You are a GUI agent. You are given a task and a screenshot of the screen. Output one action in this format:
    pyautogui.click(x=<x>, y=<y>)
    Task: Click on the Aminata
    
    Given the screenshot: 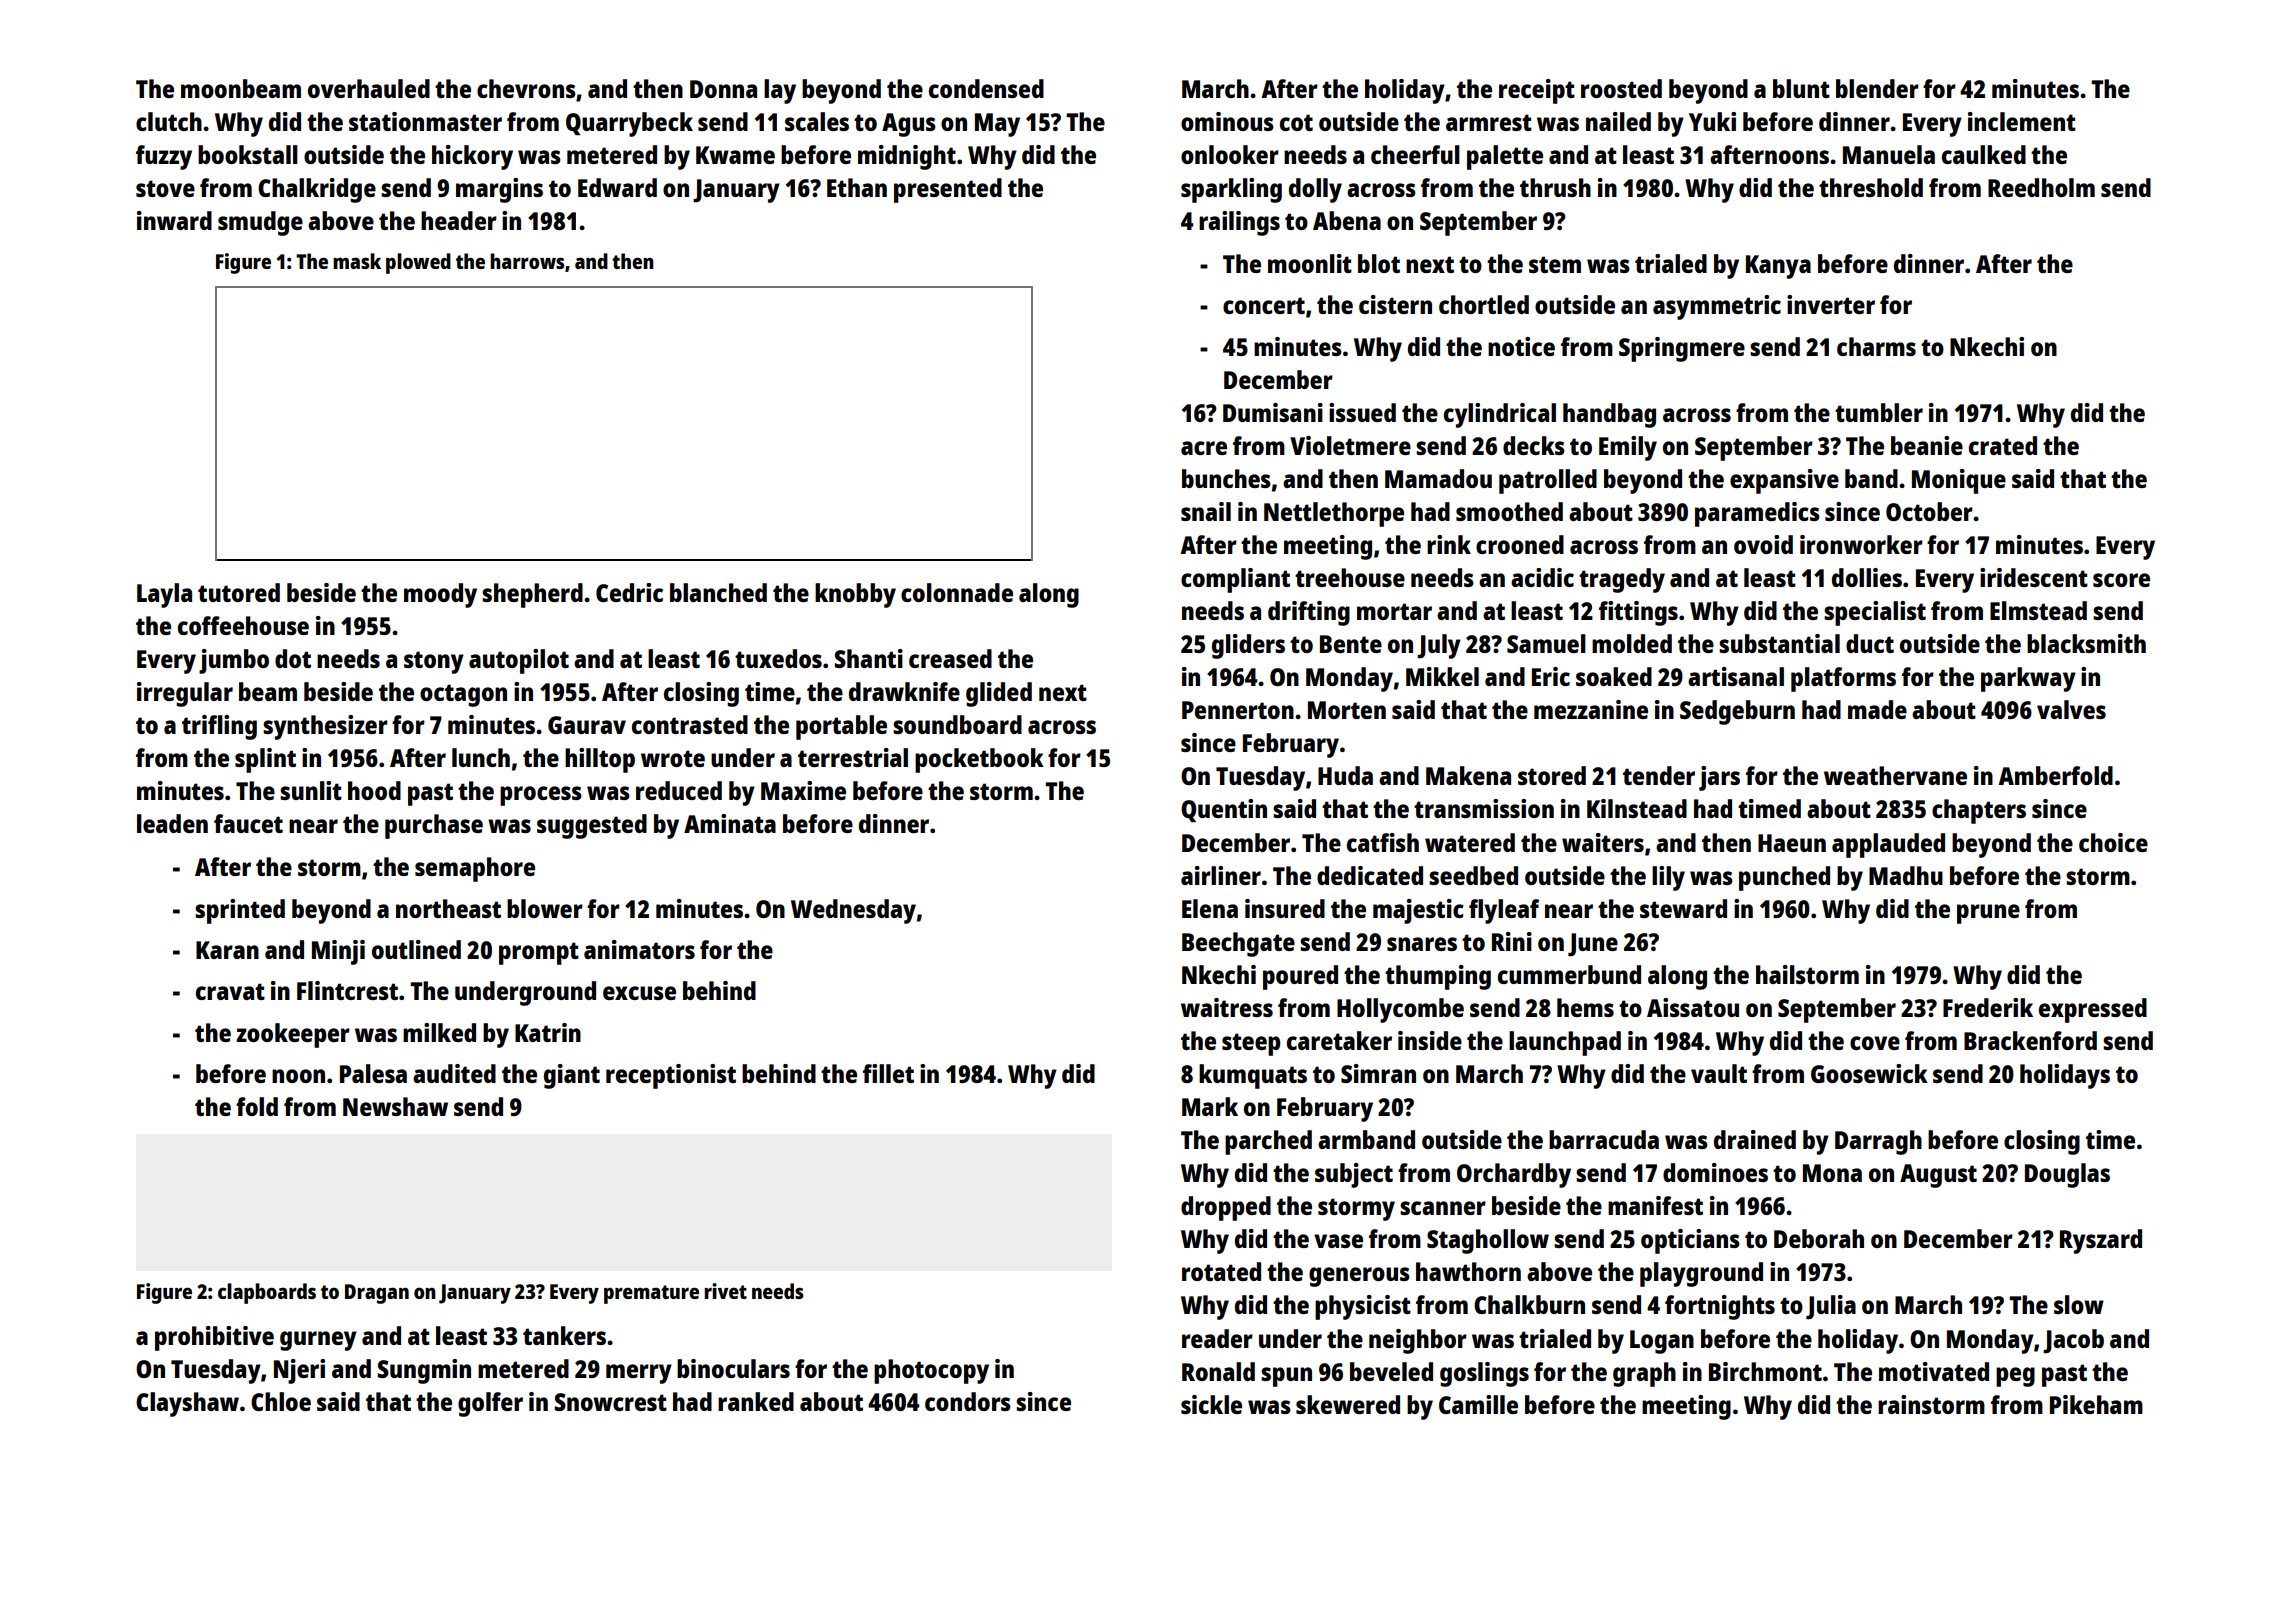 What is the action you would take?
    pyautogui.click(x=730, y=823)
